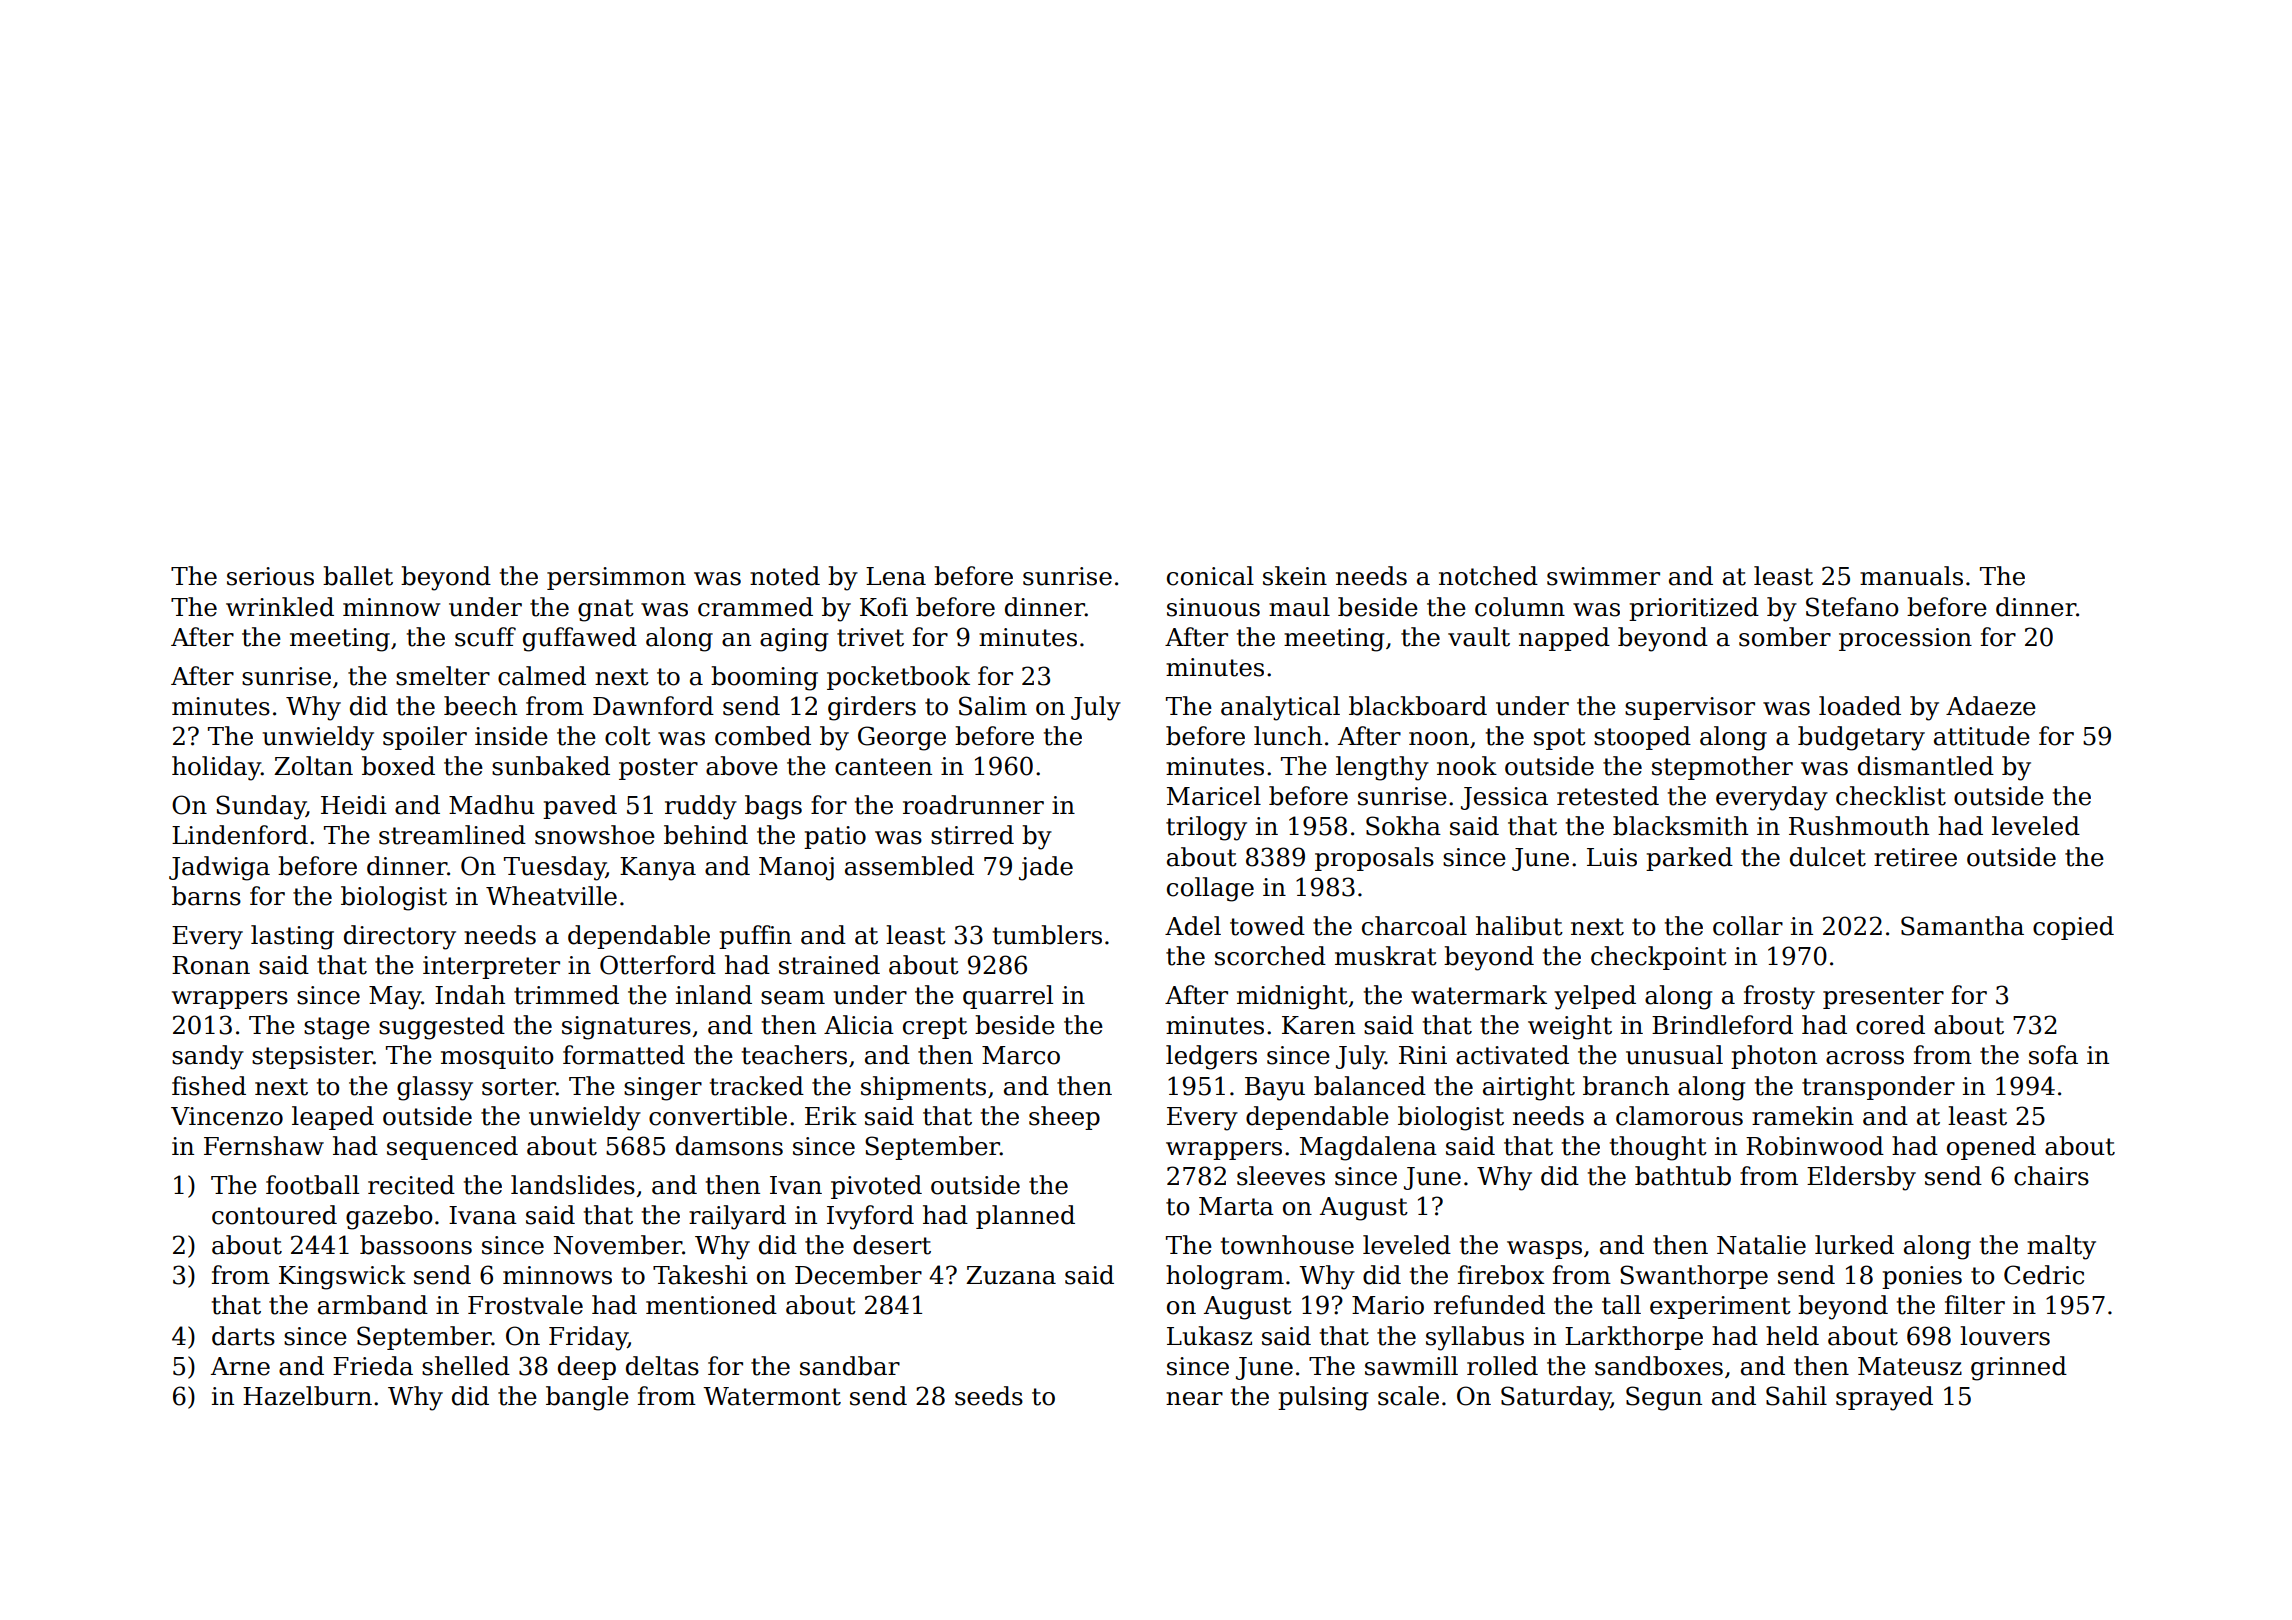 The height and width of the document is (1620, 2292). What do you see at coordinates (1926, 766) in the document?
I see `dismantled` at bounding box center [1926, 766].
